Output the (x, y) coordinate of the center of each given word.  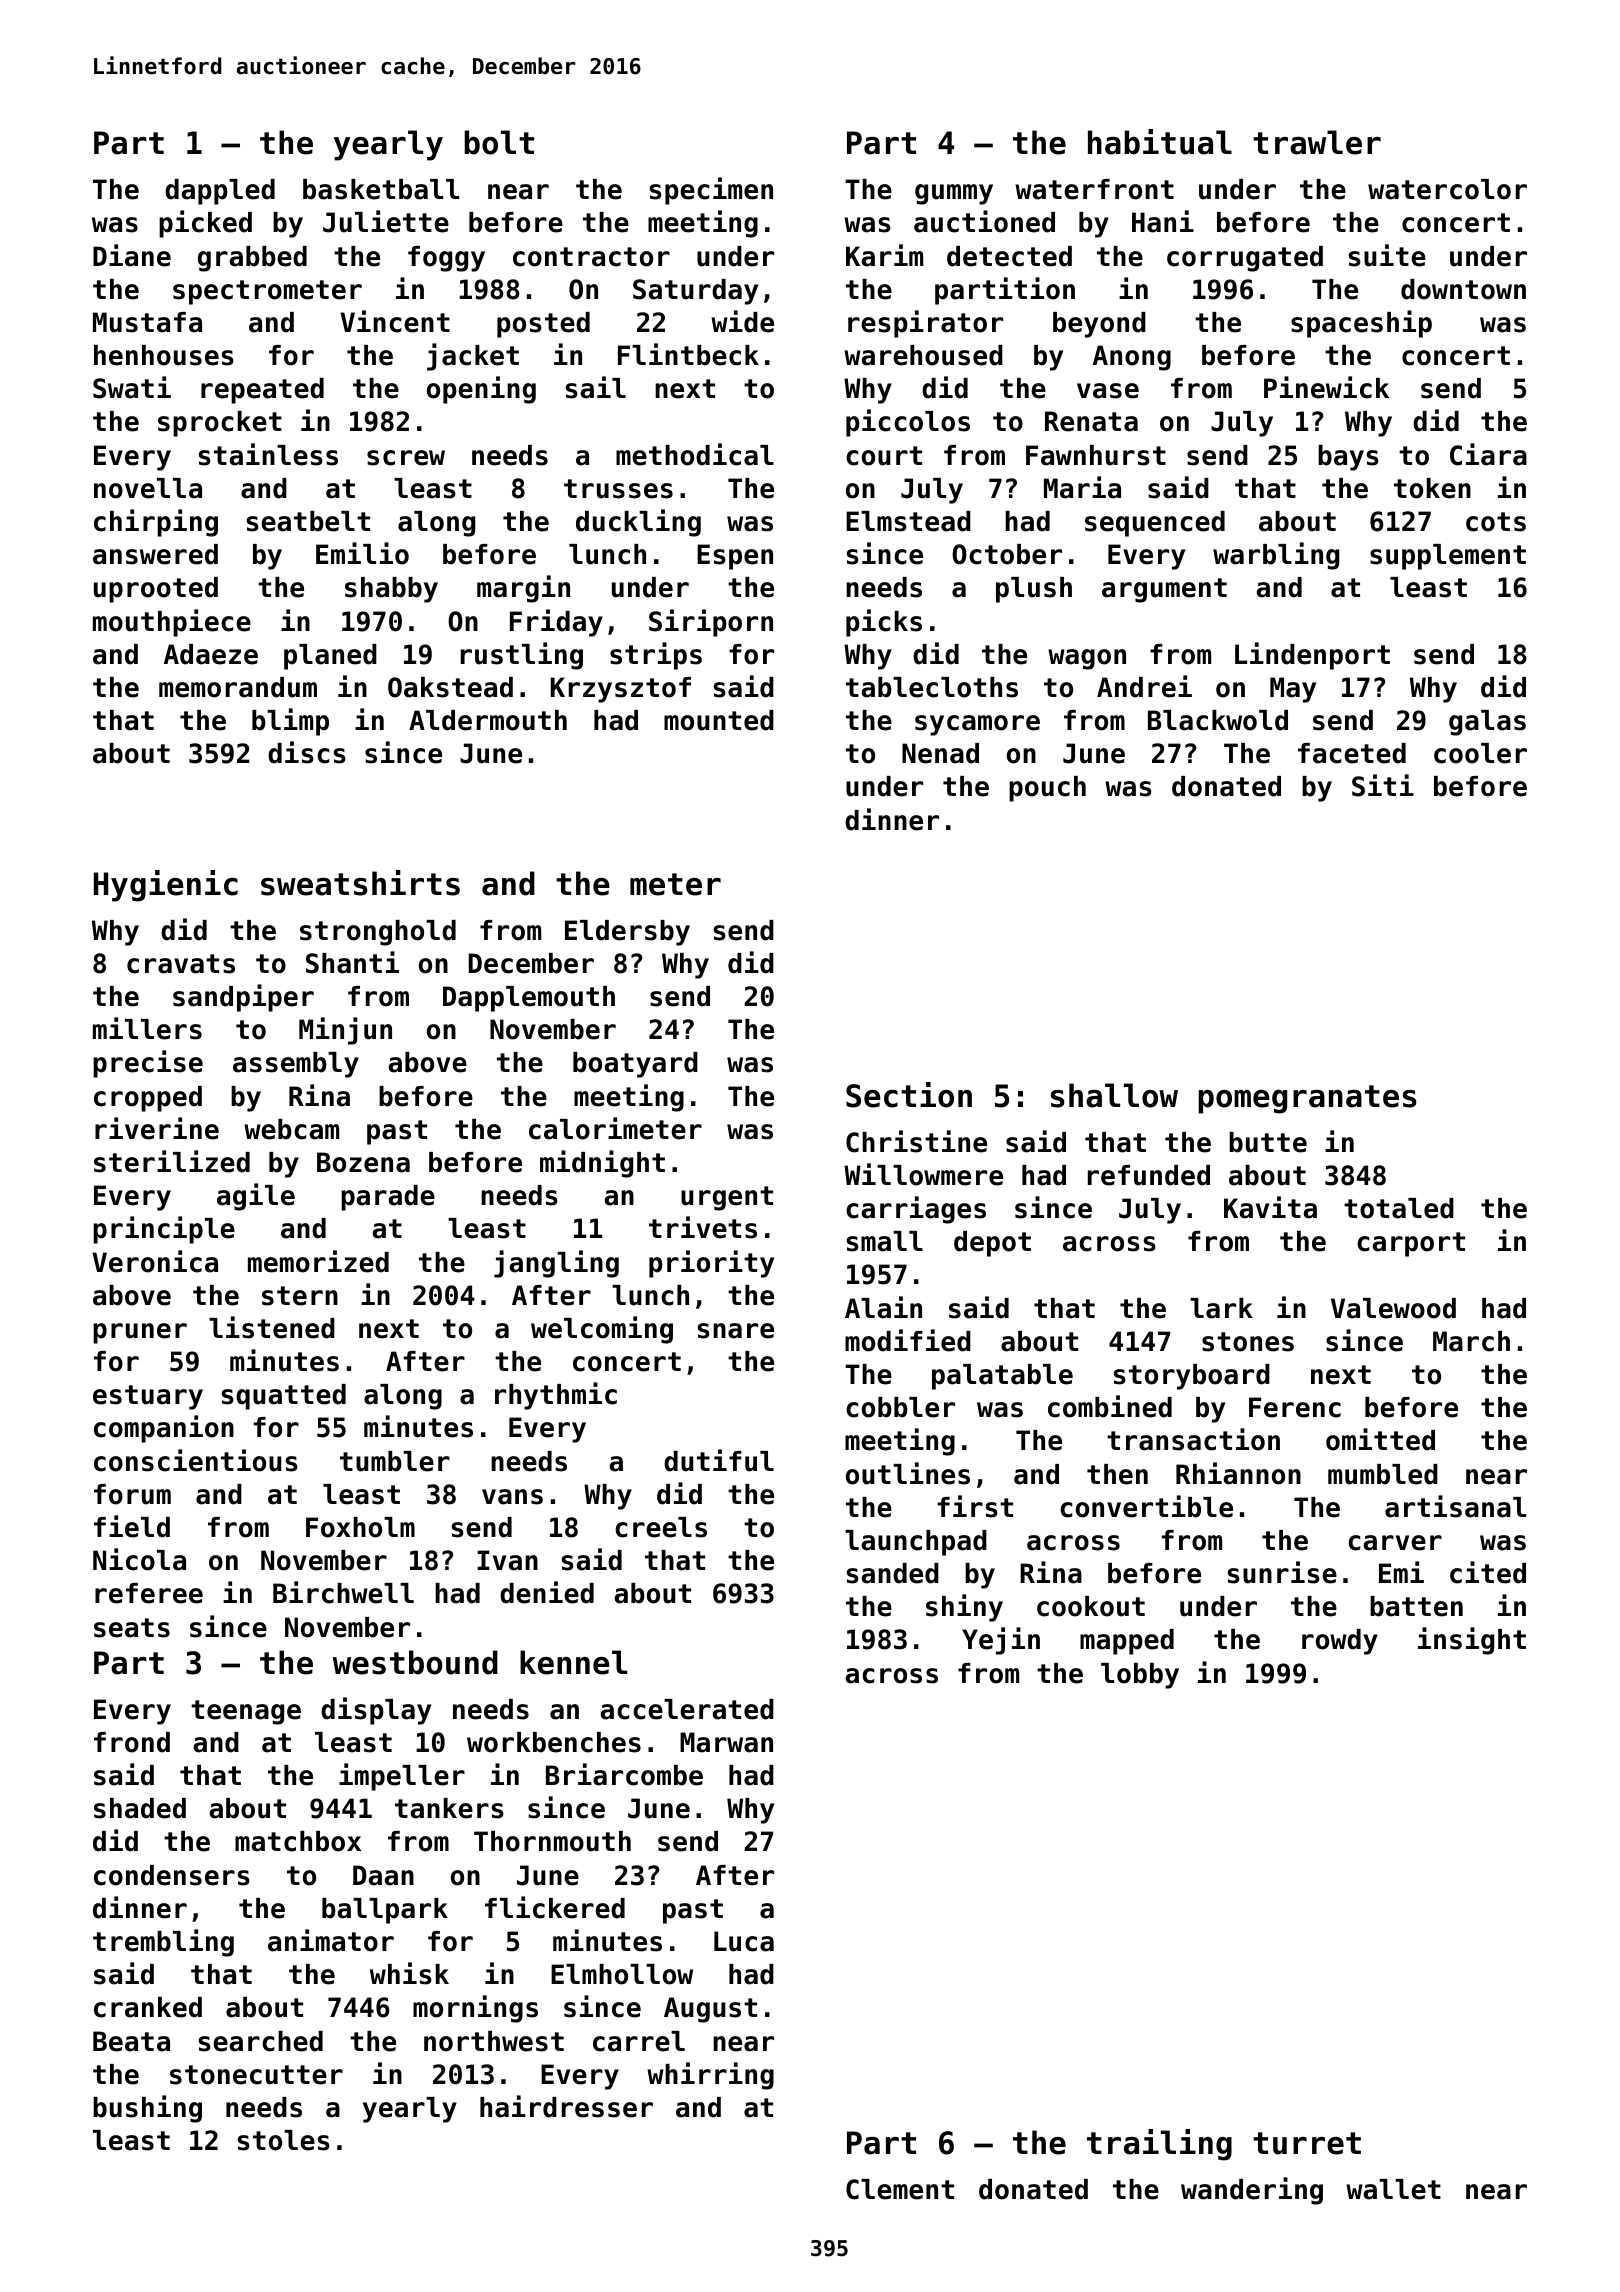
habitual (1160, 142)
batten (1416, 1606)
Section (909, 1095)
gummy (954, 194)
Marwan (726, 1742)
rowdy (1340, 1642)
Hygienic (166, 886)
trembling (163, 1943)
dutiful (719, 1460)
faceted (1352, 753)
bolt (499, 142)
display (376, 1711)
